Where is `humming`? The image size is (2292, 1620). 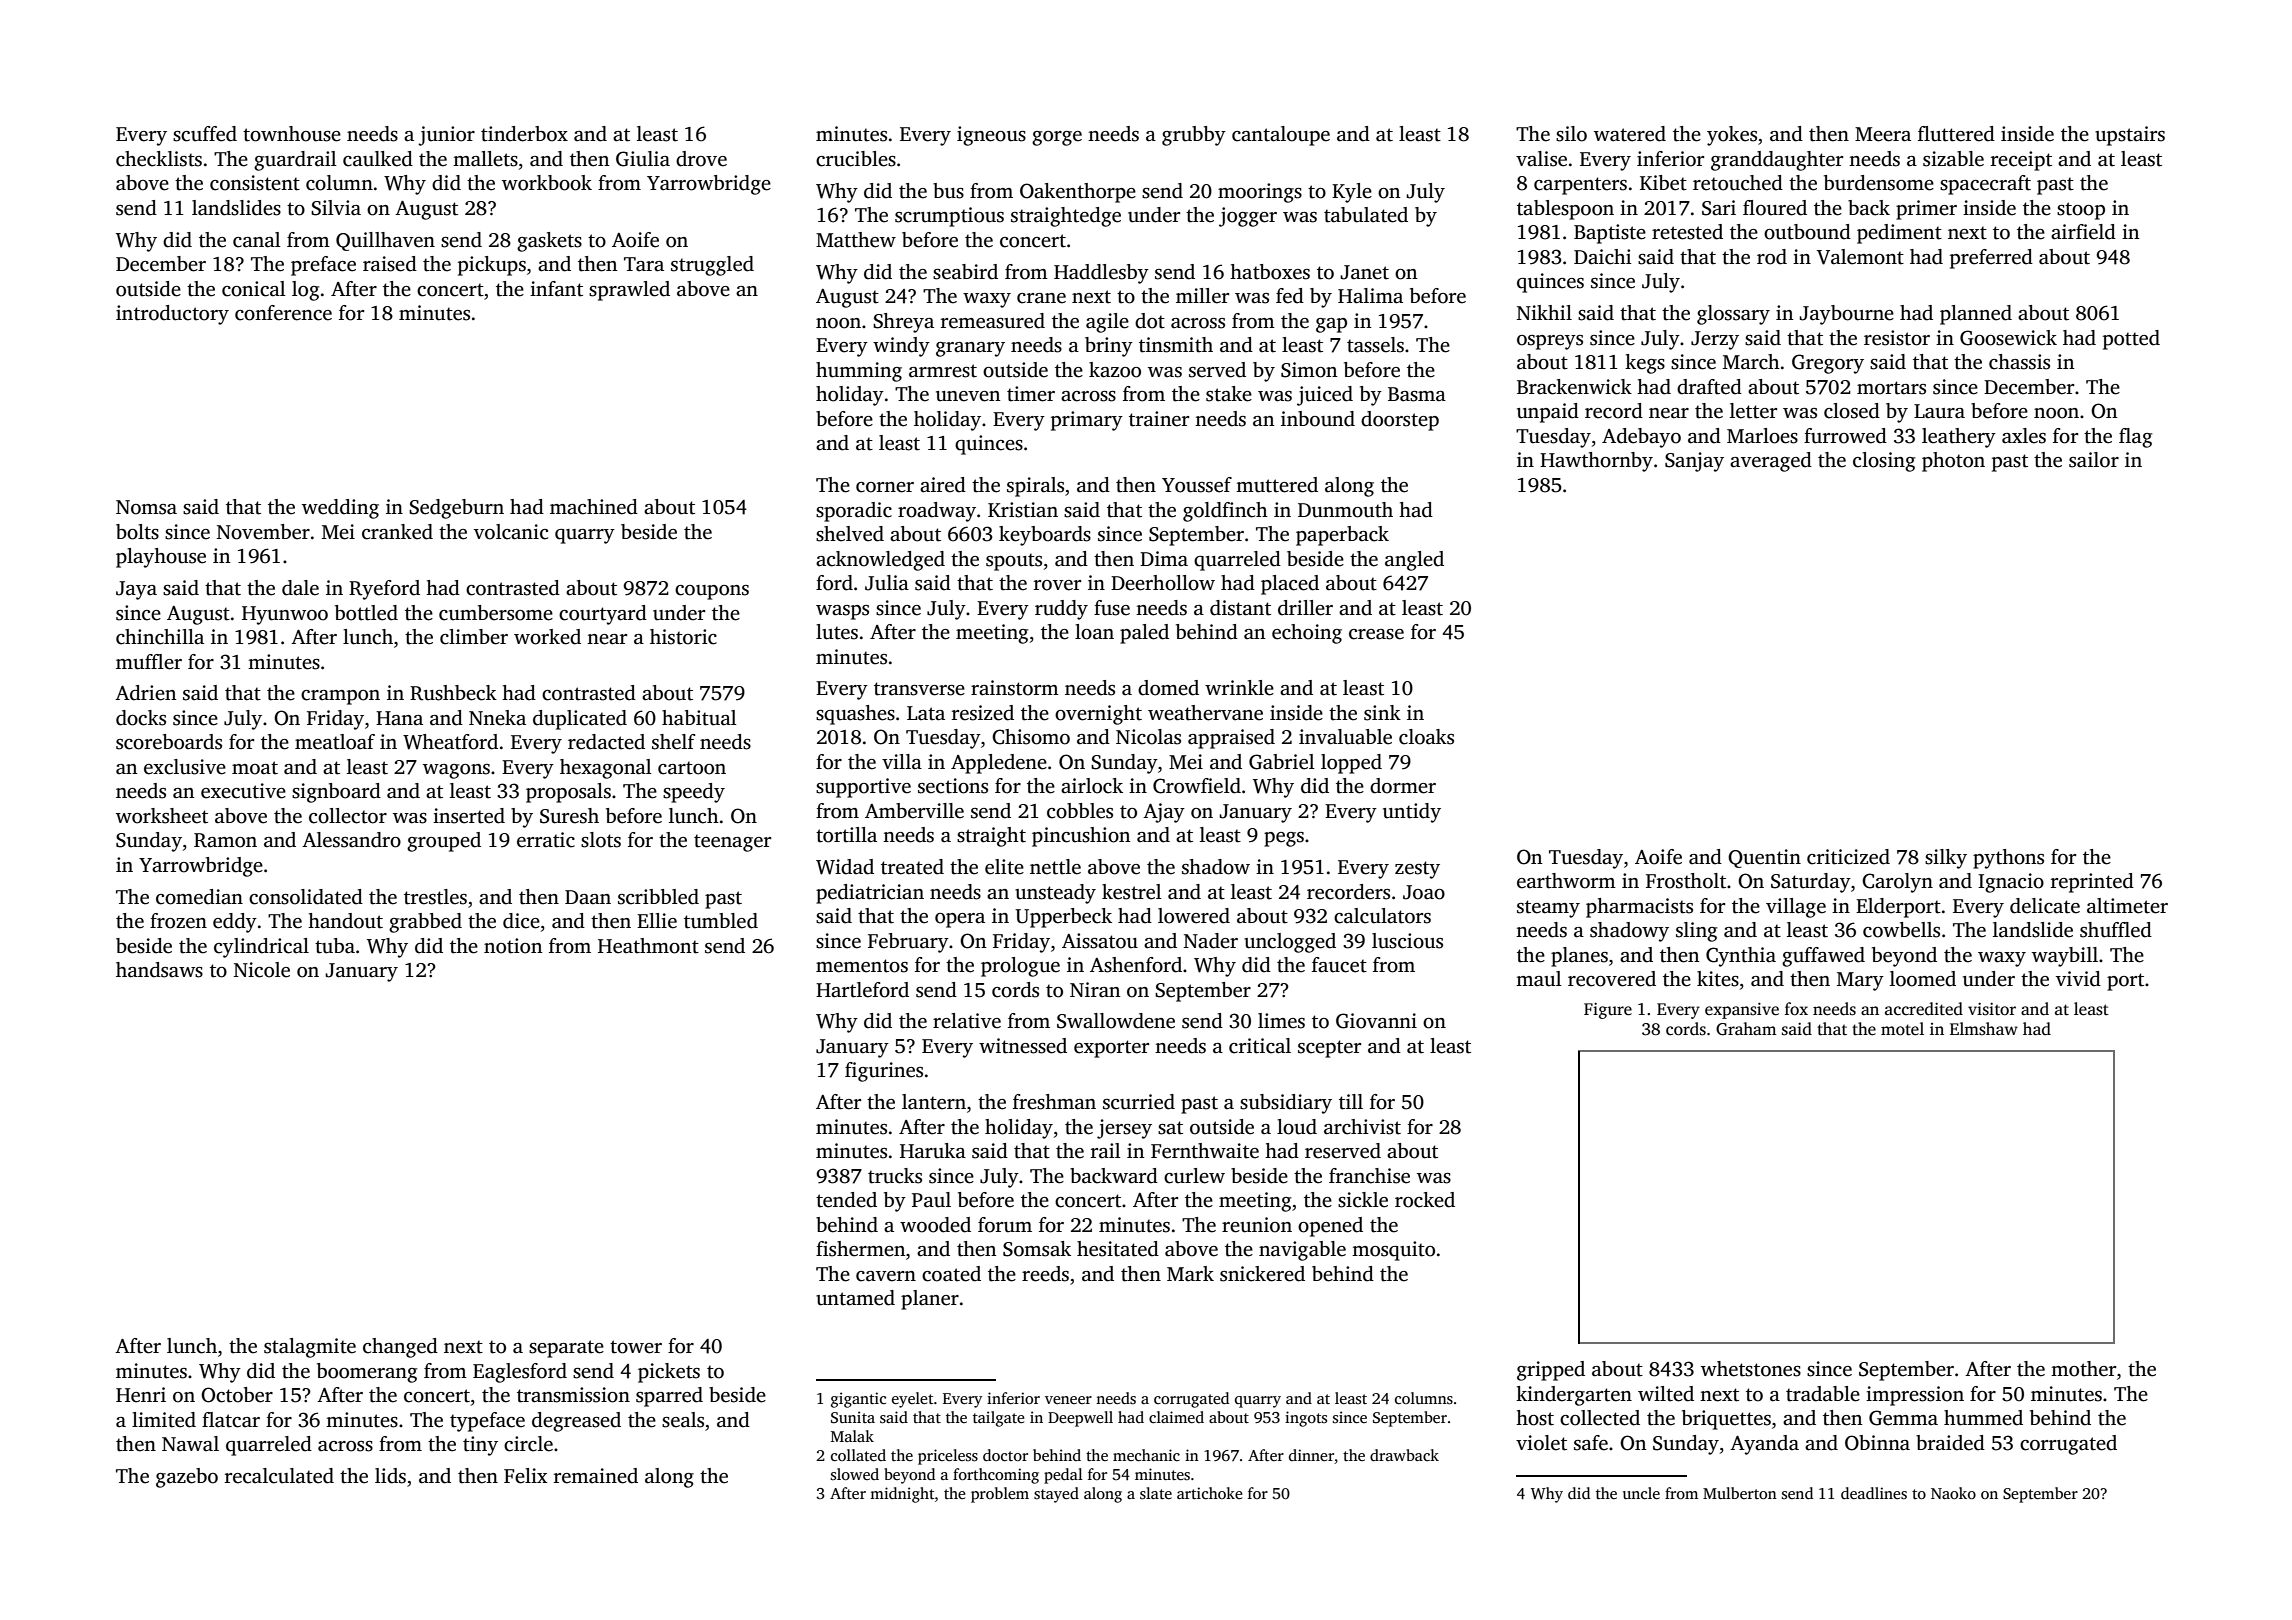 humming is located at coordinates (859, 372).
